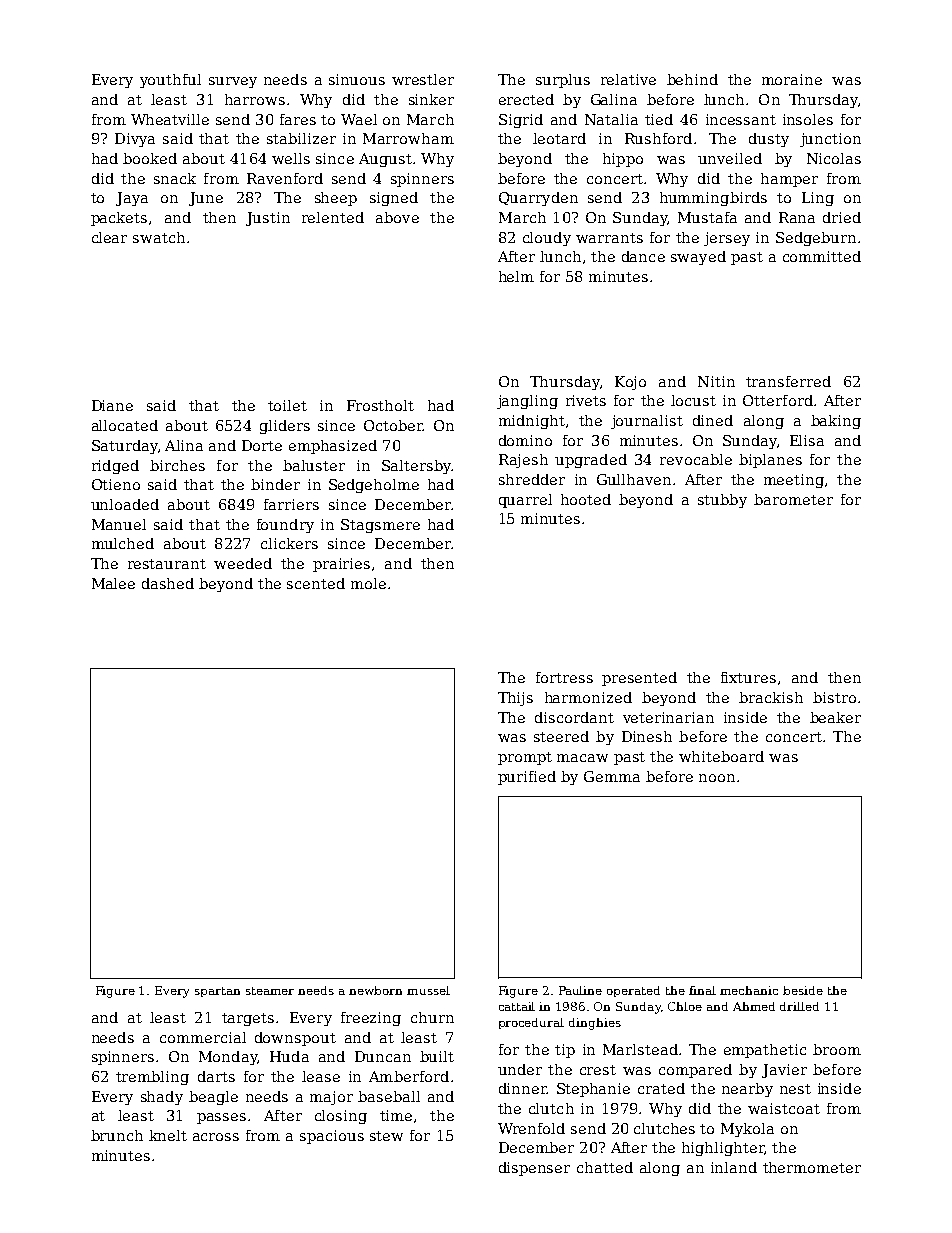 The height and width of the screenshot is (1233, 952). I want to click on dashed, so click(168, 583).
